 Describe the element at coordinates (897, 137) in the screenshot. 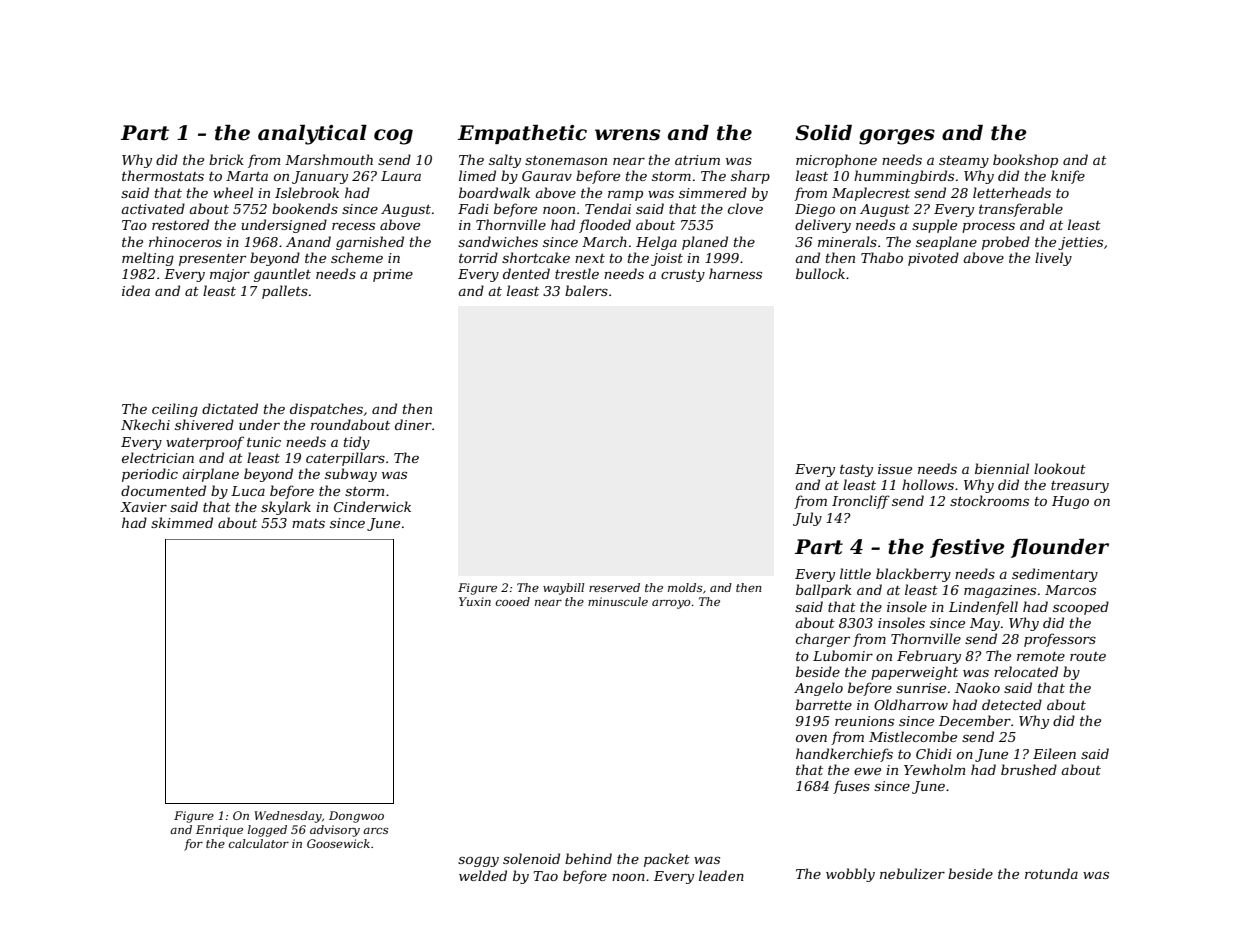

I see `gorges` at that location.
